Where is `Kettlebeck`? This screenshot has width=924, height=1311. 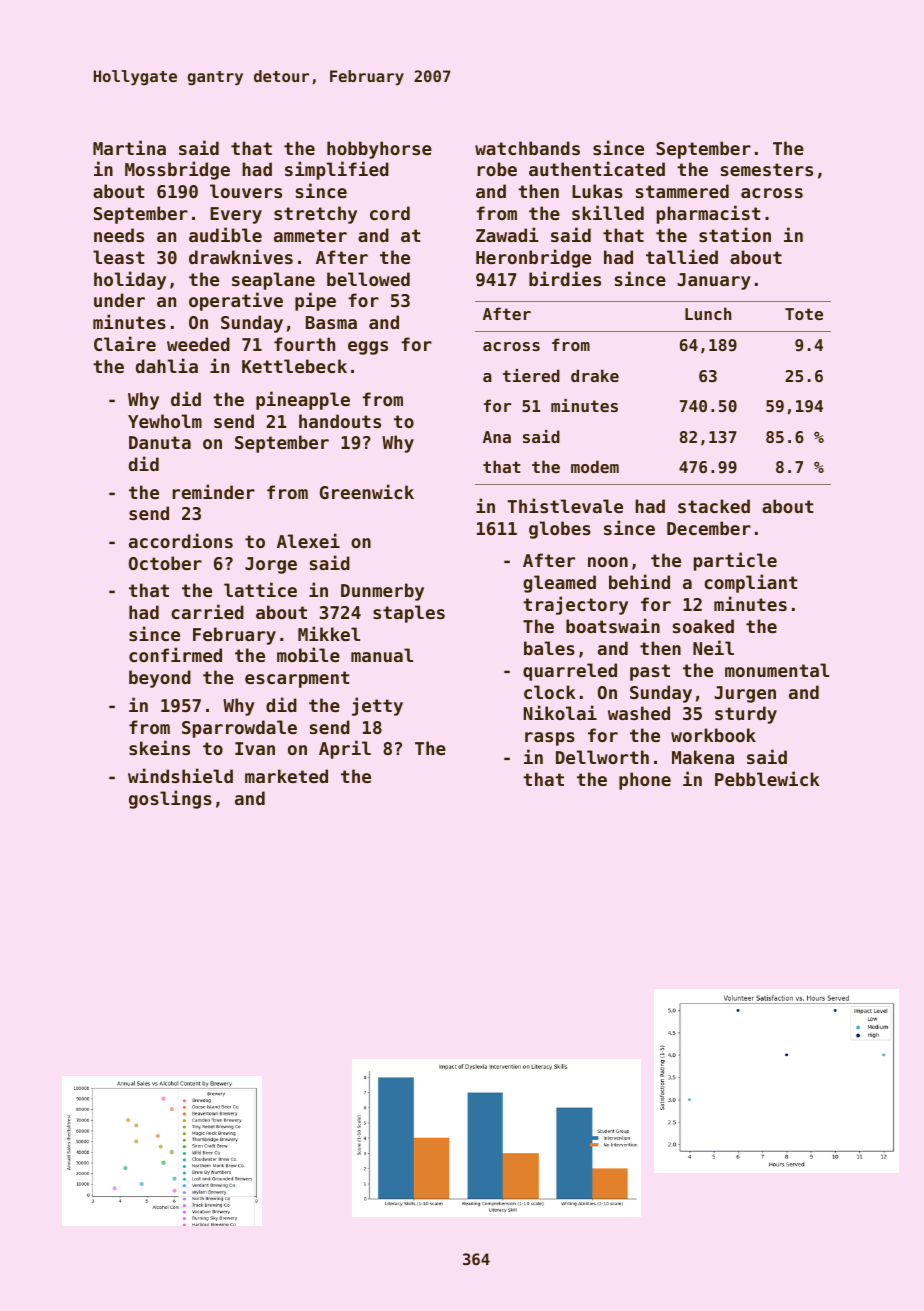 Kettlebeck is located at coordinates (294, 366).
